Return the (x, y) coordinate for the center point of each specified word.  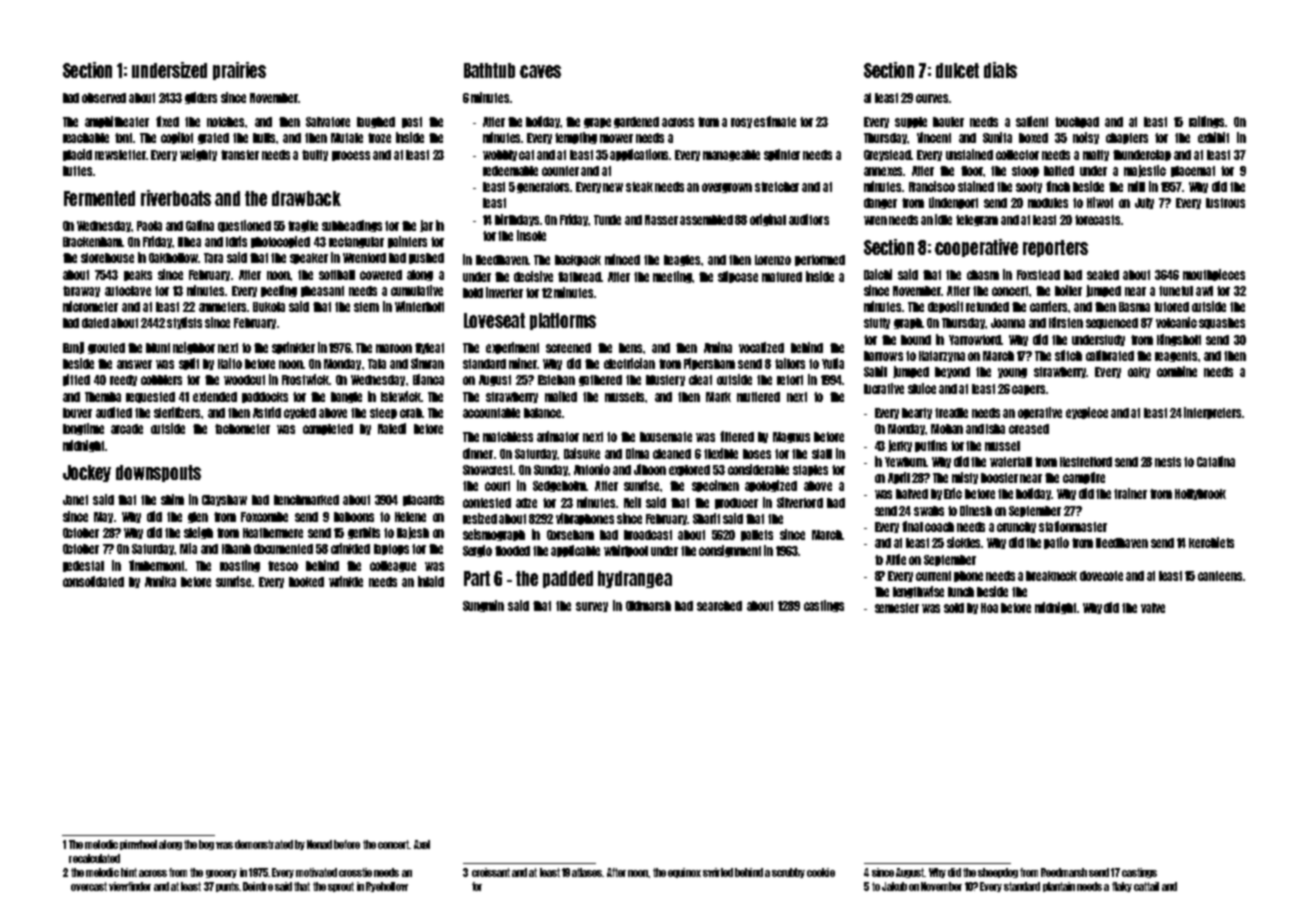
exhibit (1213, 137)
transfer (240, 155)
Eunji (73, 348)
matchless (508, 437)
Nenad (319, 844)
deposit (945, 307)
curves (932, 98)
